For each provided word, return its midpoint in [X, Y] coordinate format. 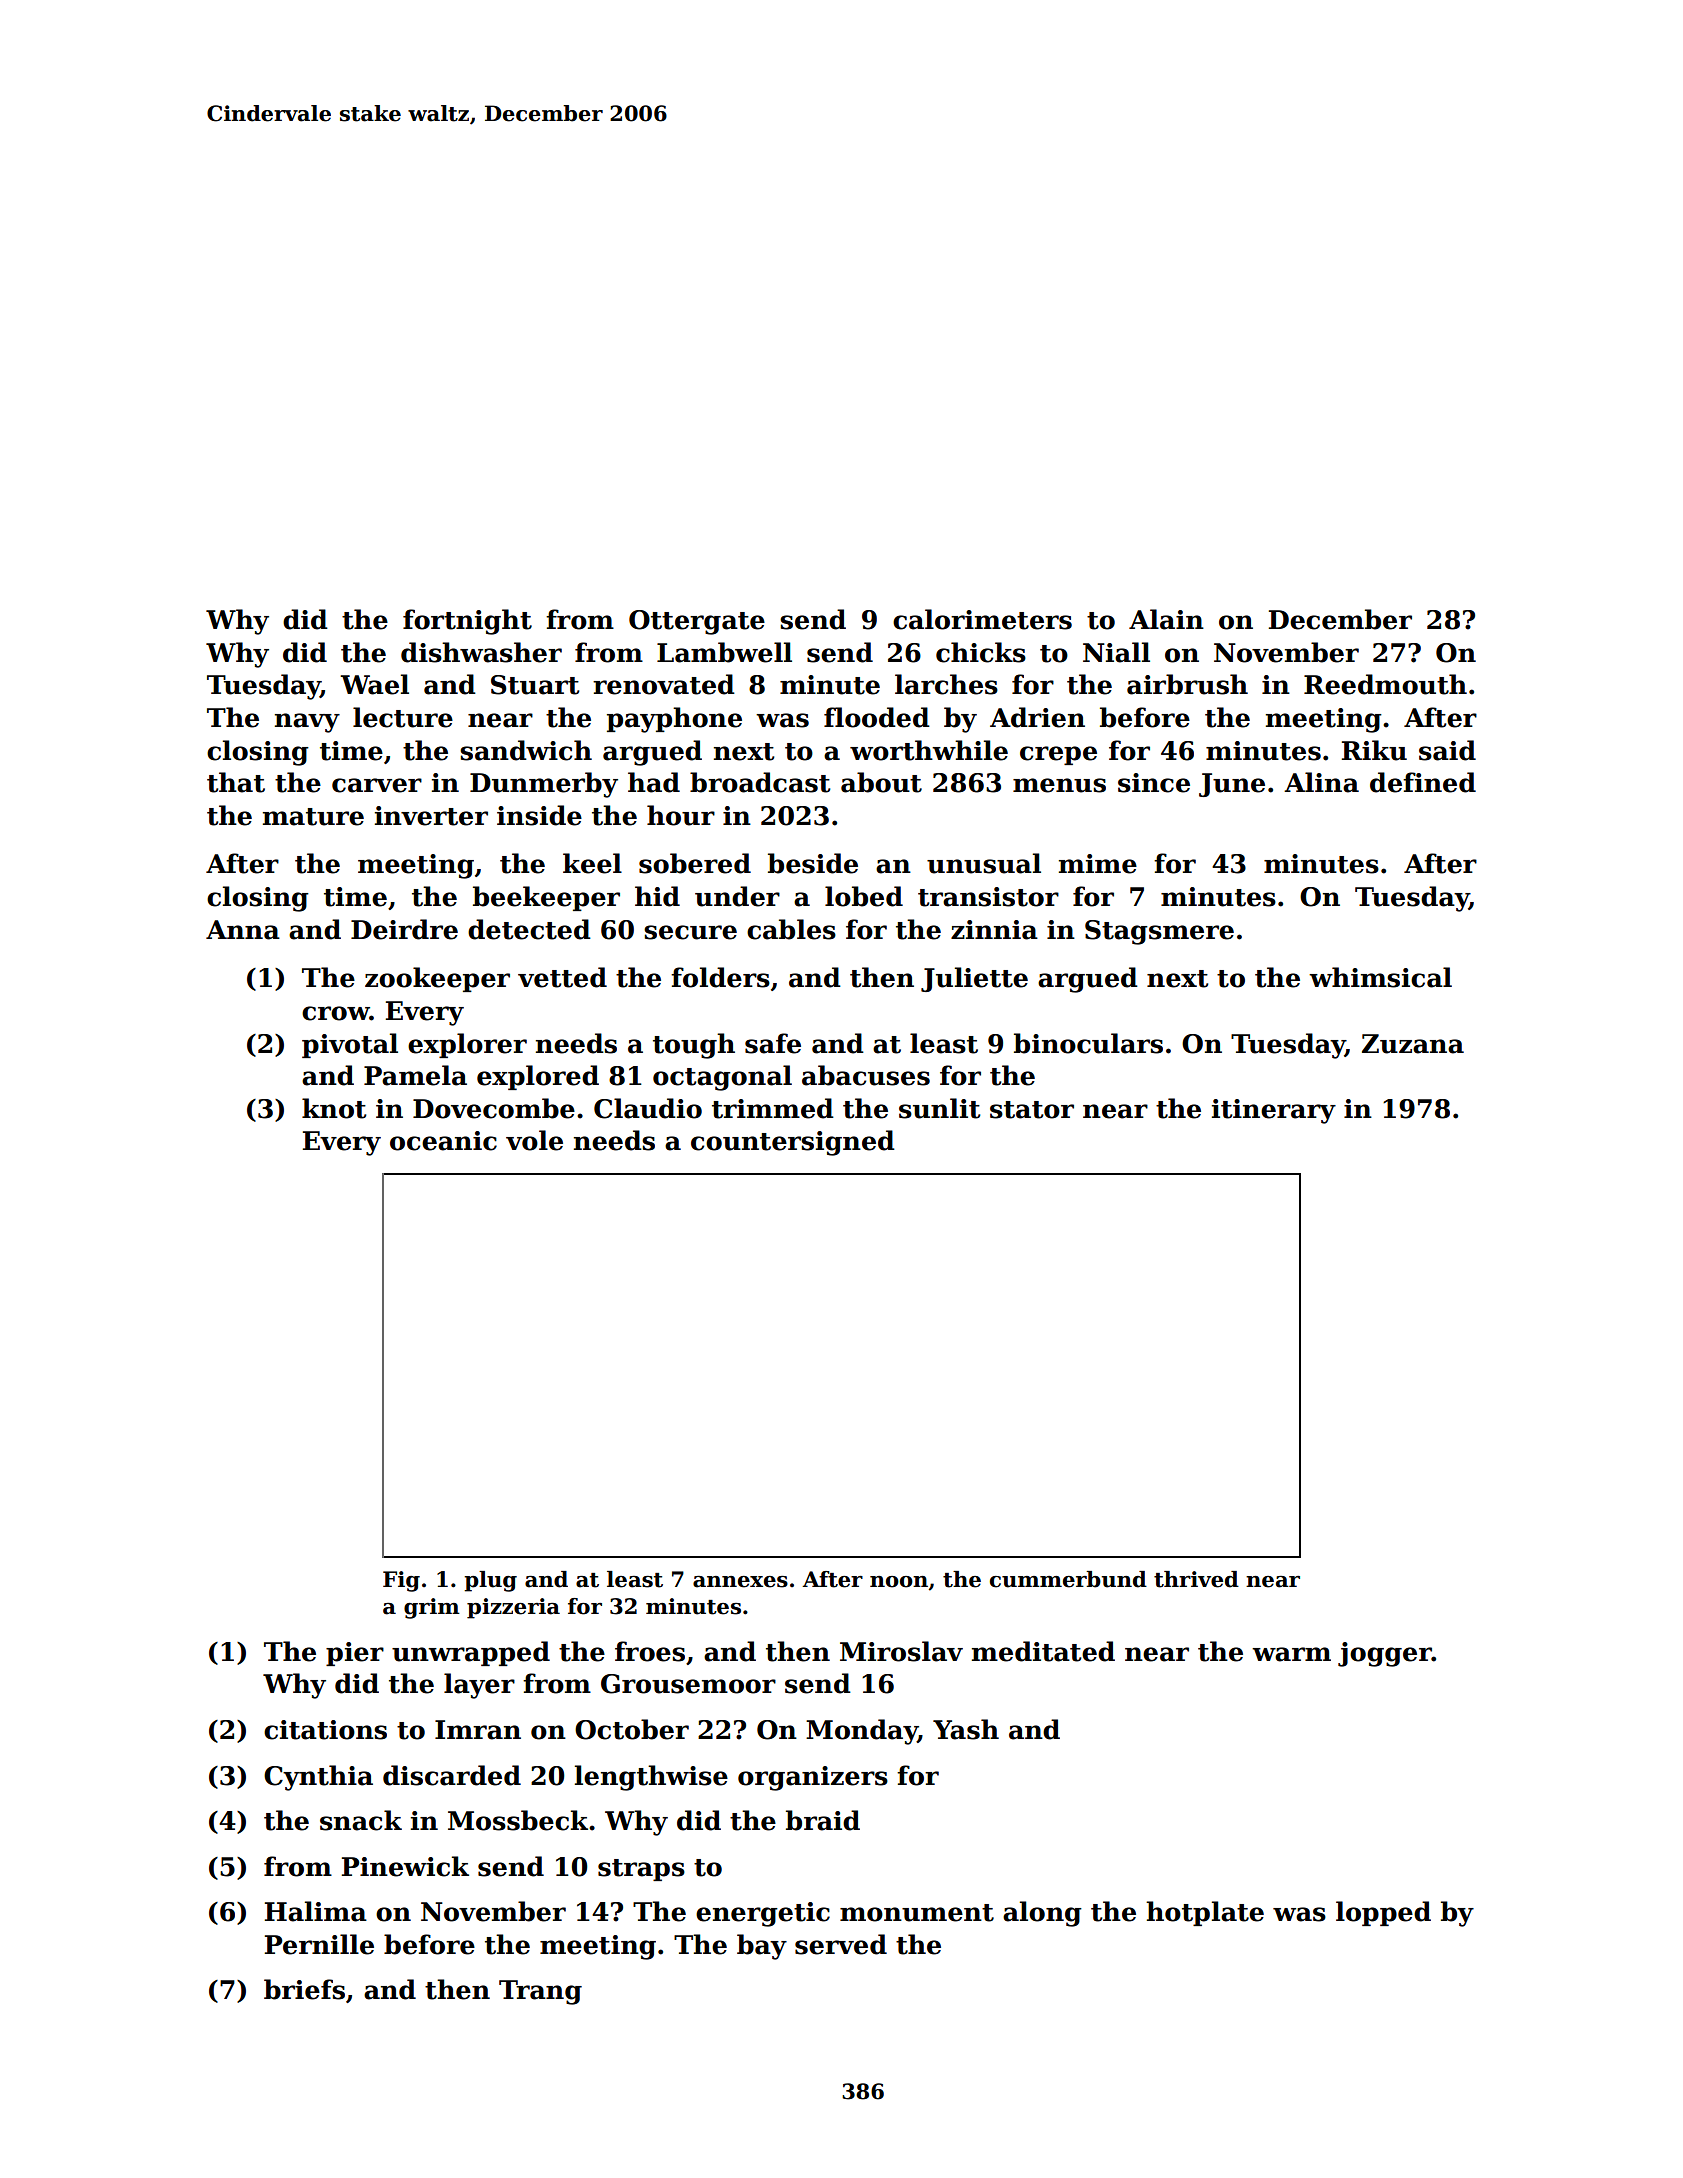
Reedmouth [1385, 684]
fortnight [467, 622]
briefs [304, 1989]
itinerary [1274, 1111]
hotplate [1205, 1913]
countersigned [793, 1143]
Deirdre [404, 929]
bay [762, 1947]
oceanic [443, 1141]
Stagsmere [1159, 932]
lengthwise [651, 1778]
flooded [877, 717]
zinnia [994, 930]
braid [823, 1820]
